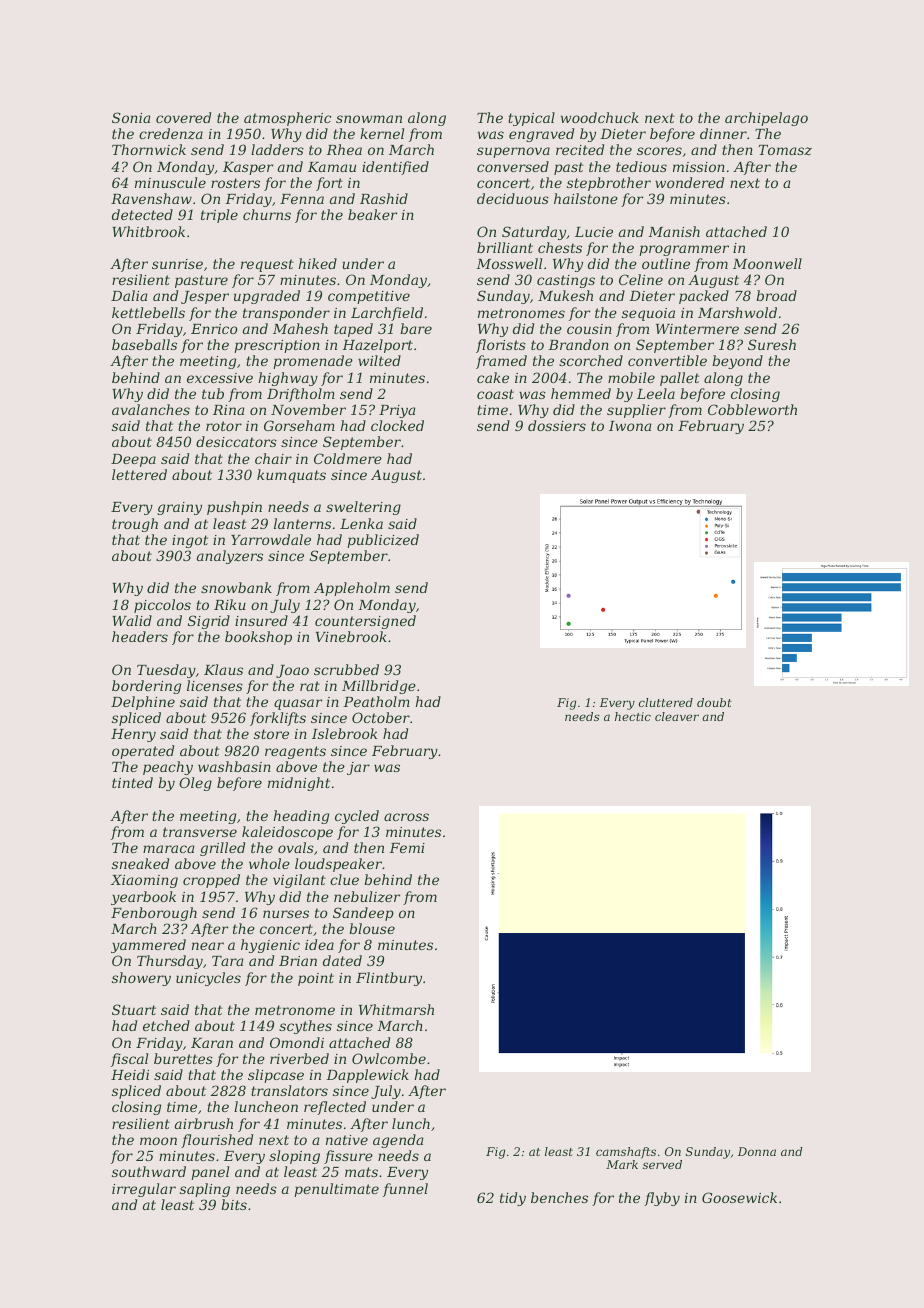 This screenshot has width=924, height=1308. I want to click on archipelago, so click(766, 119).
